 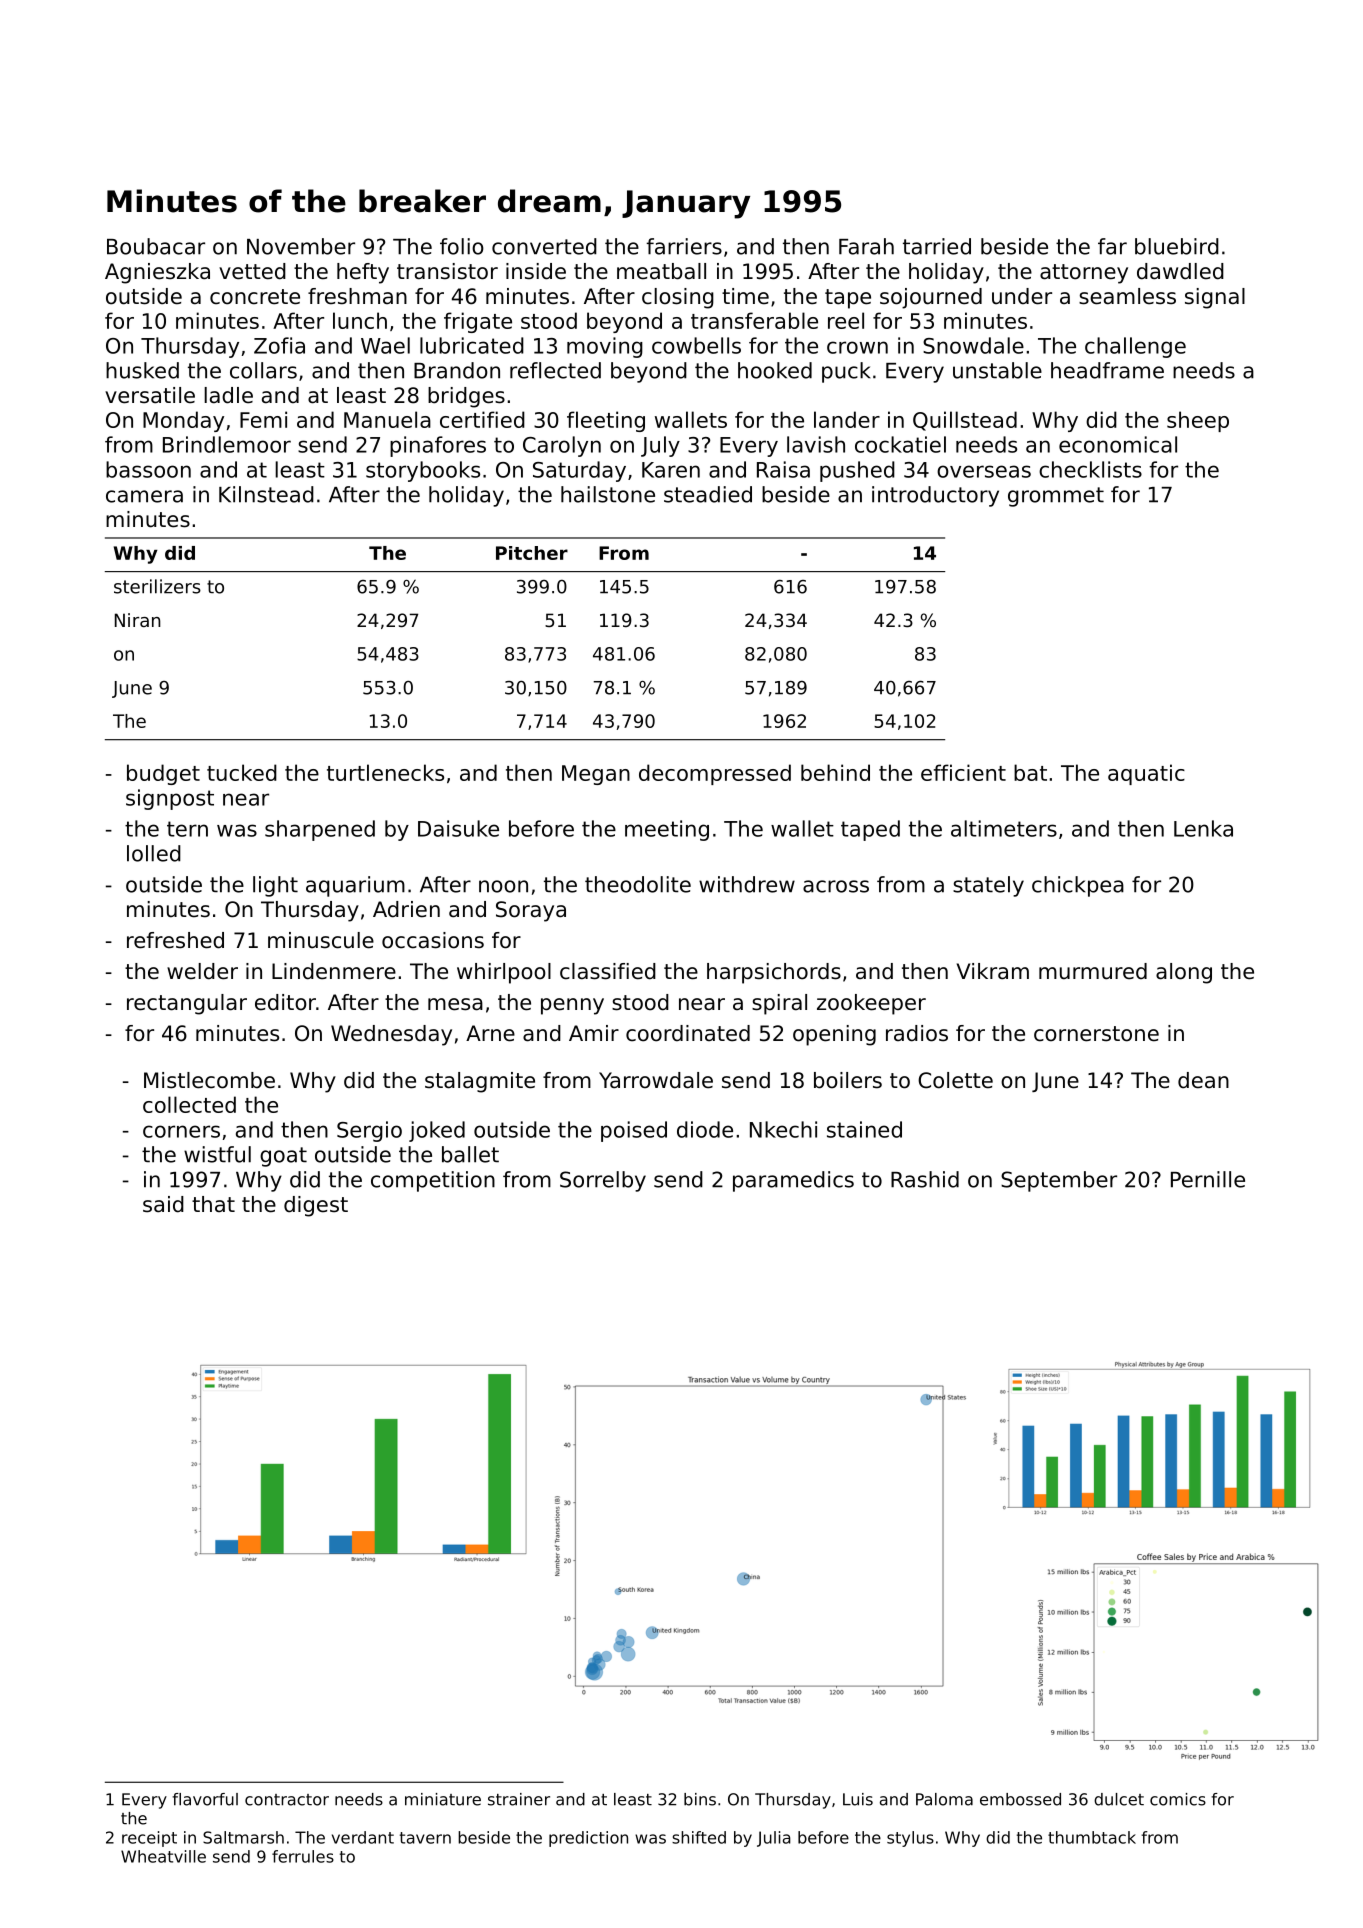 What do you see at coordinates (603, 1181) in the screenshot?
I see `Sorrelby` at bounding box center [603, 1181].
